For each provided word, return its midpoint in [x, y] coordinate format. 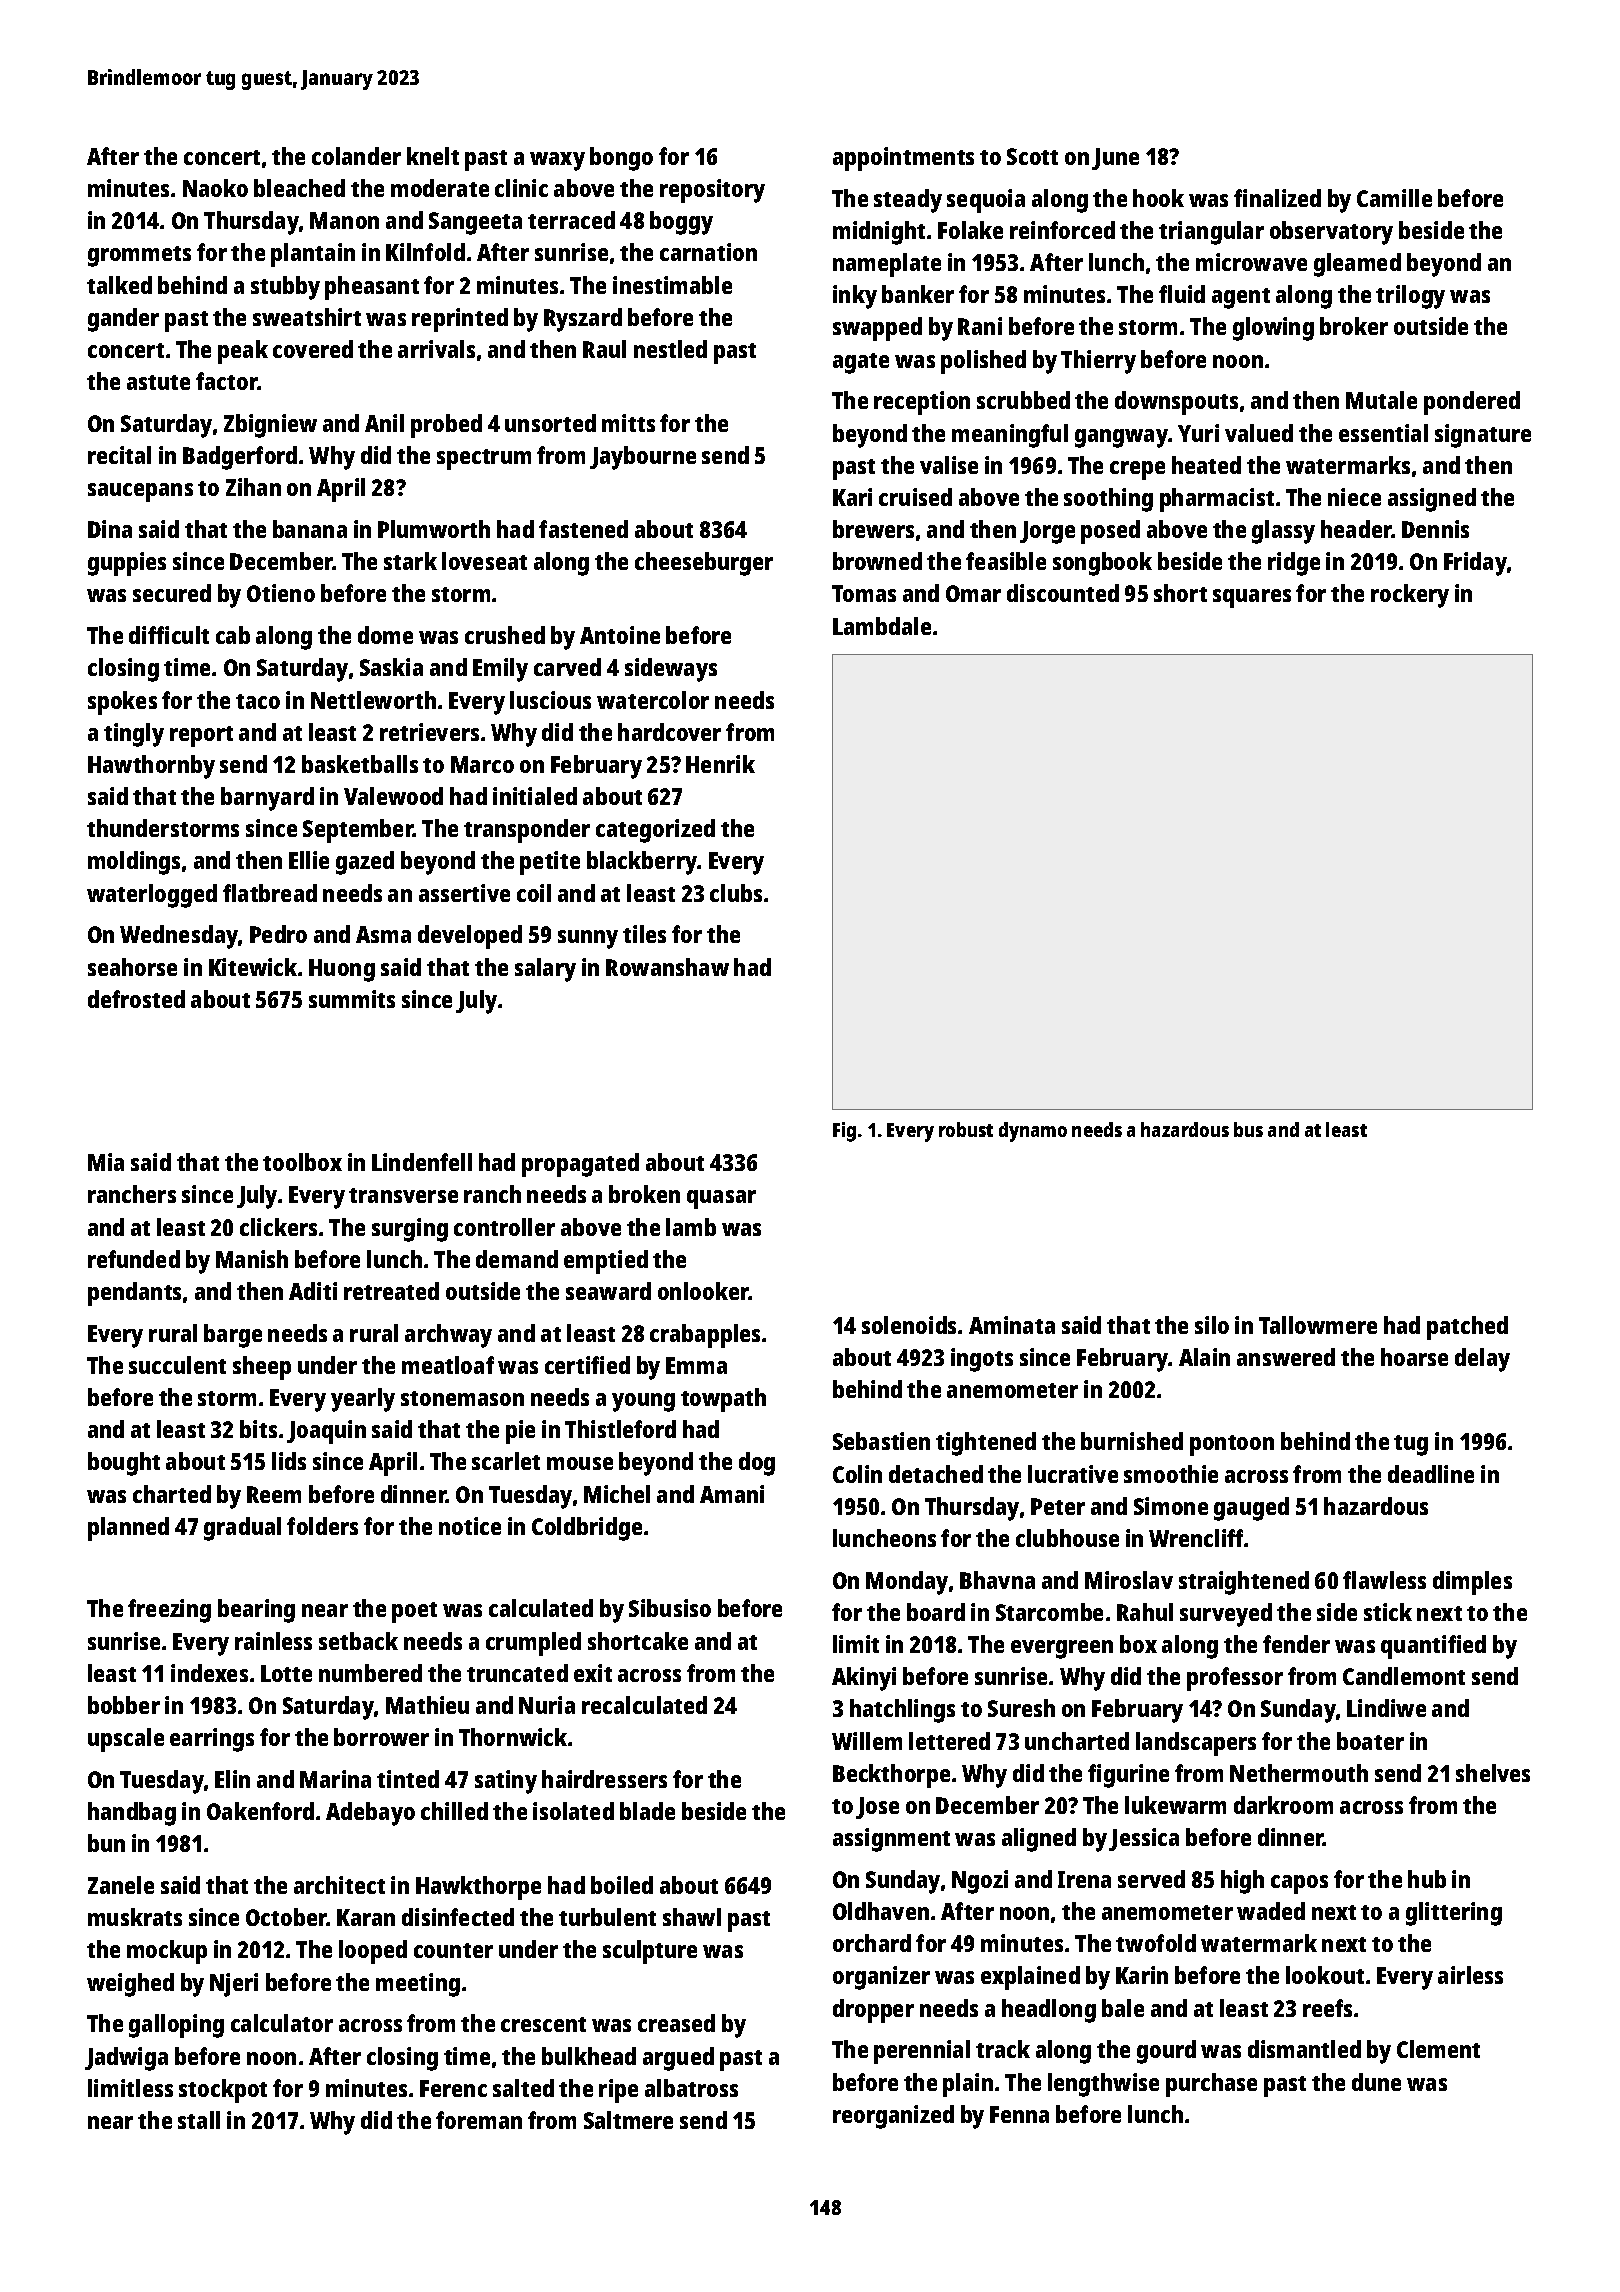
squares [1252, 598]
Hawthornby [151, 767]
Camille [1394, 198]
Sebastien [881, 1441]
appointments [903, 159]
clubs [736, 893]
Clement [1438, 2049]
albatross [691, 2088]
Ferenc [453, 2088]
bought [124, 1464]
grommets [139, 256]
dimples [1472, 1583]
